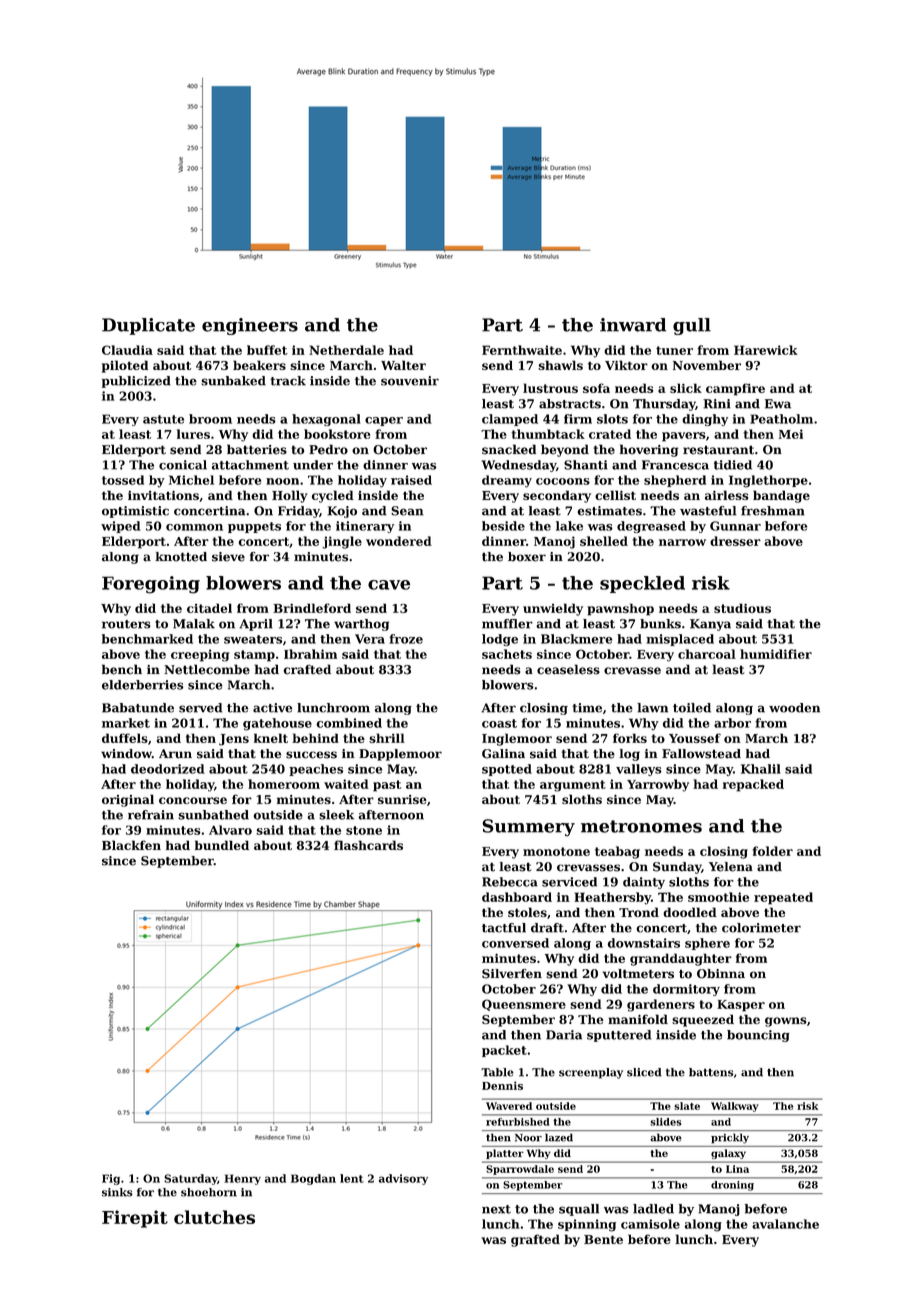 Image resolution: width=924 pixels, height=1308 pixels. Describe the element at coordinates (213, 815) in the screenshot. I see `sunbathed` at that location.
